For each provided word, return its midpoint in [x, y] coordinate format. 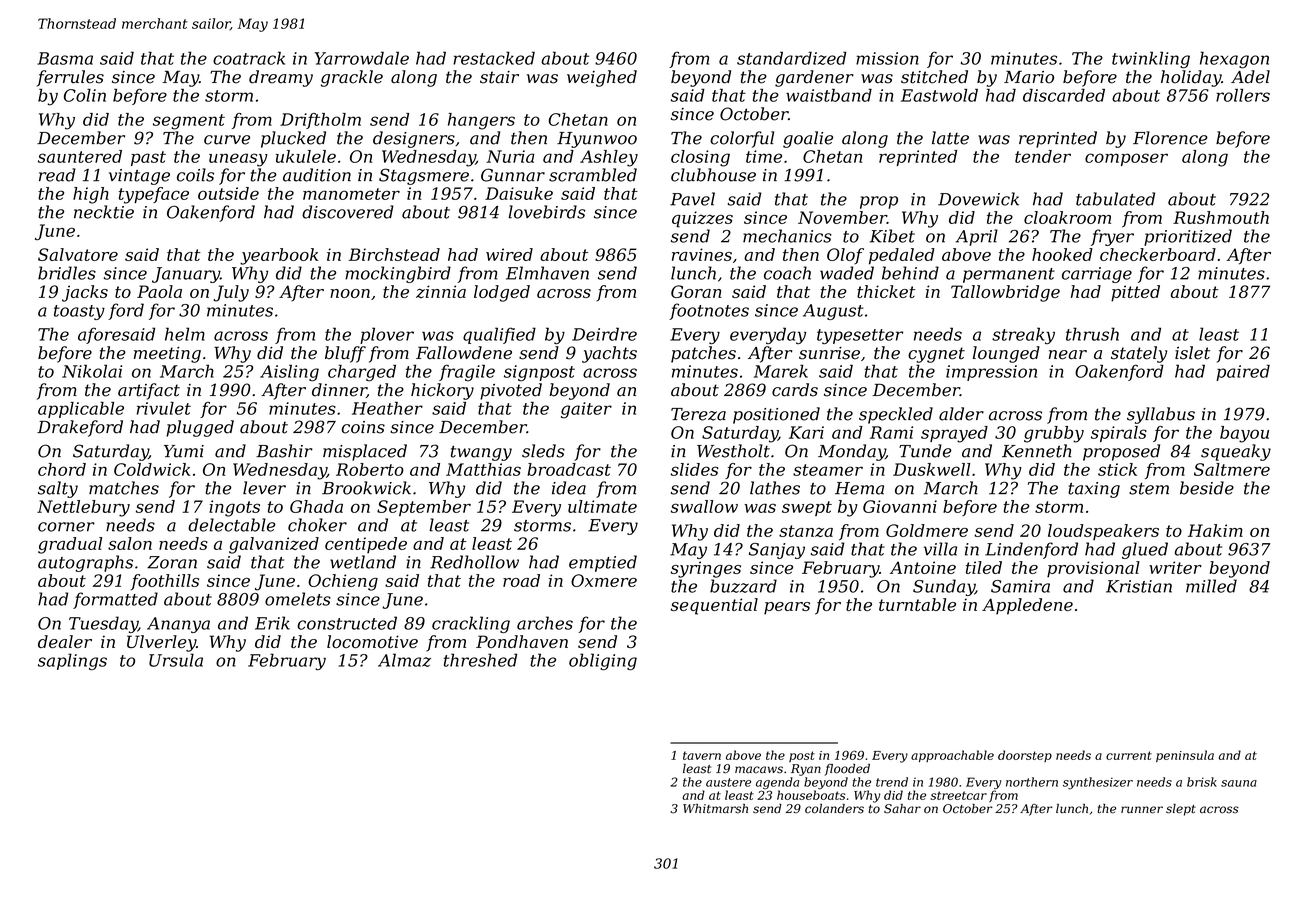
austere [728, 782]
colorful [742, 139]
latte [950, 138]
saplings [72, 661]
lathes [775, 488]
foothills [165, 582]
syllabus [1161, 415]
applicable [81, 410]
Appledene [1027, 606]
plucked [293, 139]
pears [787, 608]
